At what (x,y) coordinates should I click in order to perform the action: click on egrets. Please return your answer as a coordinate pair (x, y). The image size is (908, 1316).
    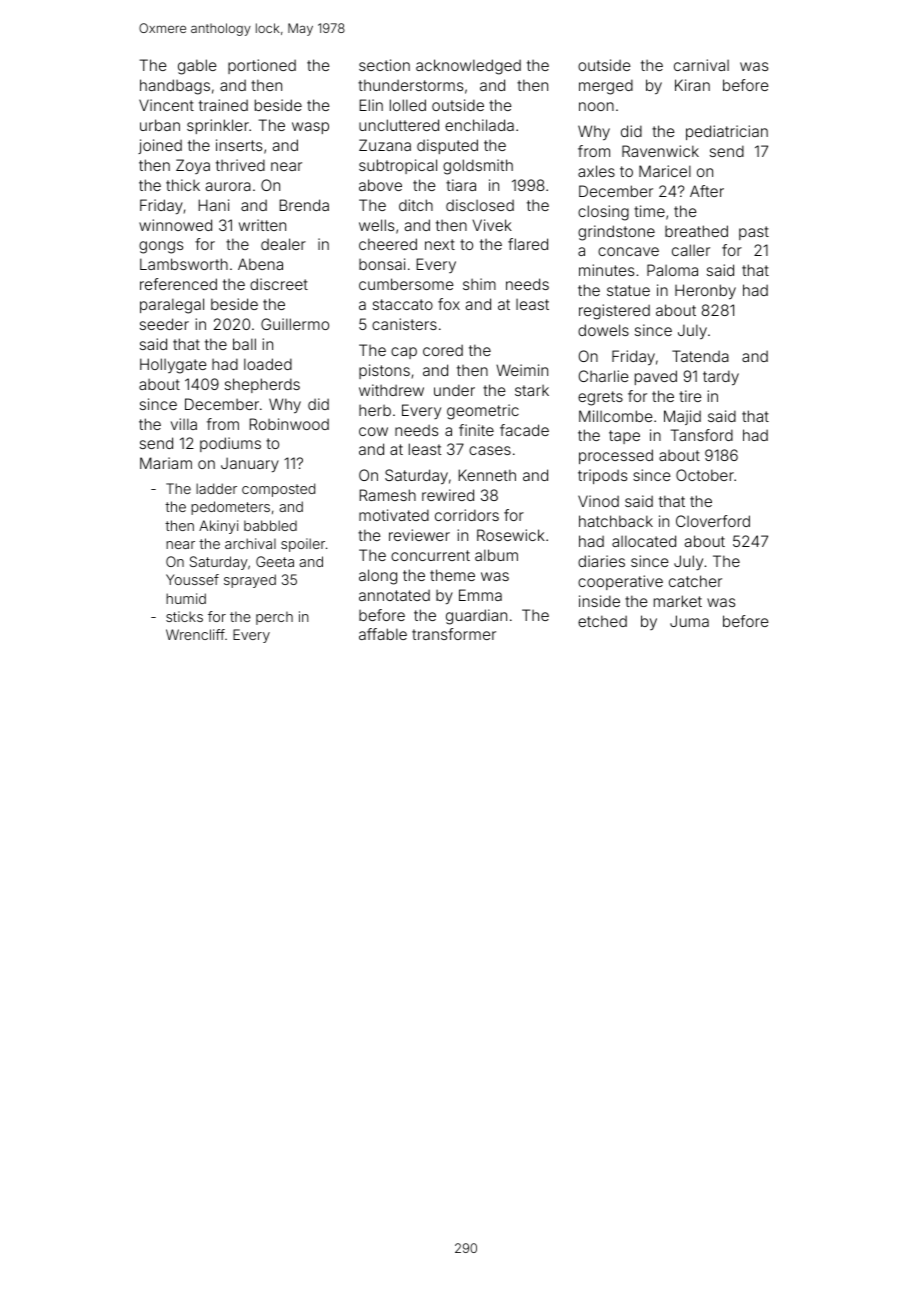
    Looking at the image, I should click on (600, 398).
